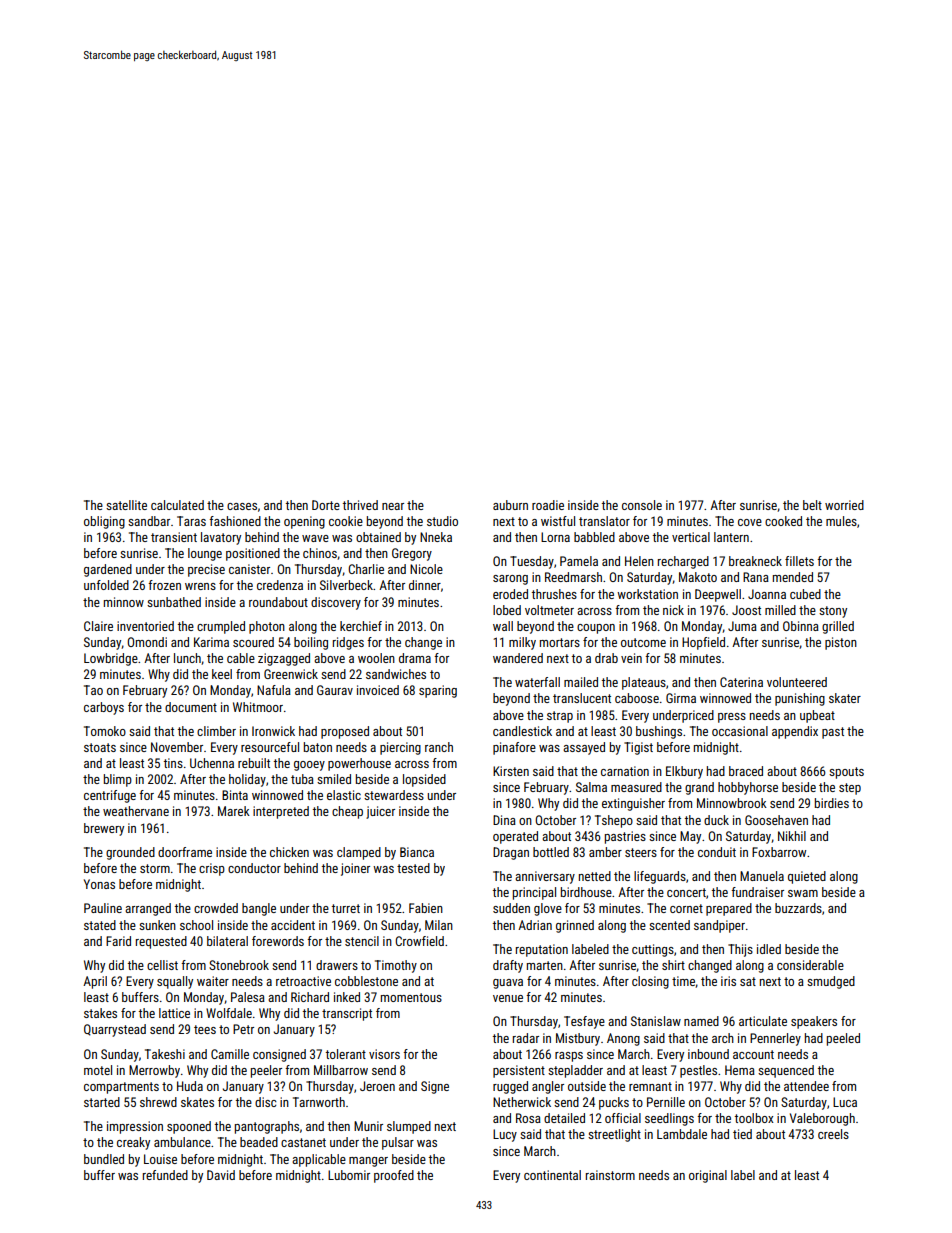 The image size is (952, 1233). I want to click on lavatory, so click(221, 538).
